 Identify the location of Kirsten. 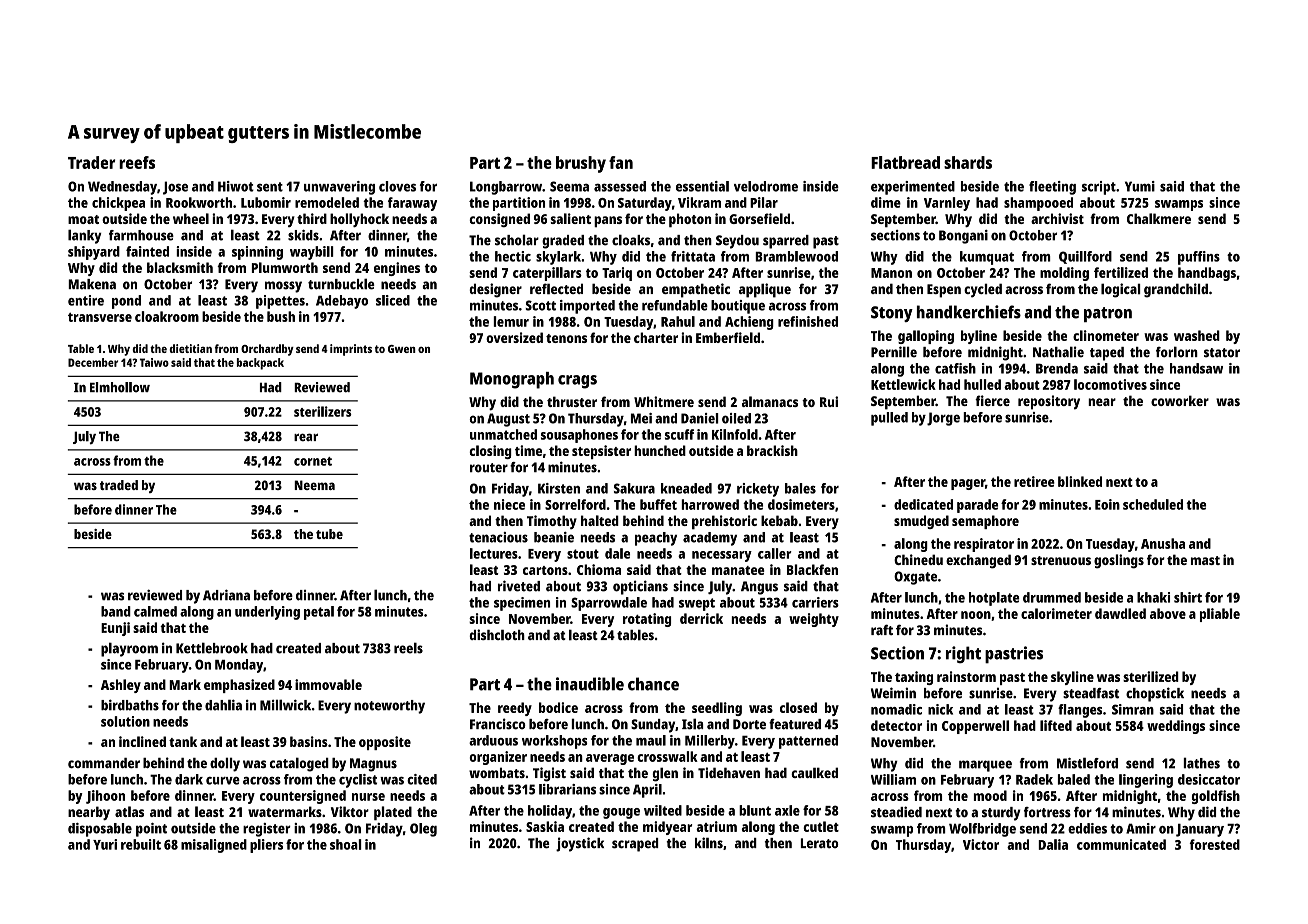
(559, 488).
